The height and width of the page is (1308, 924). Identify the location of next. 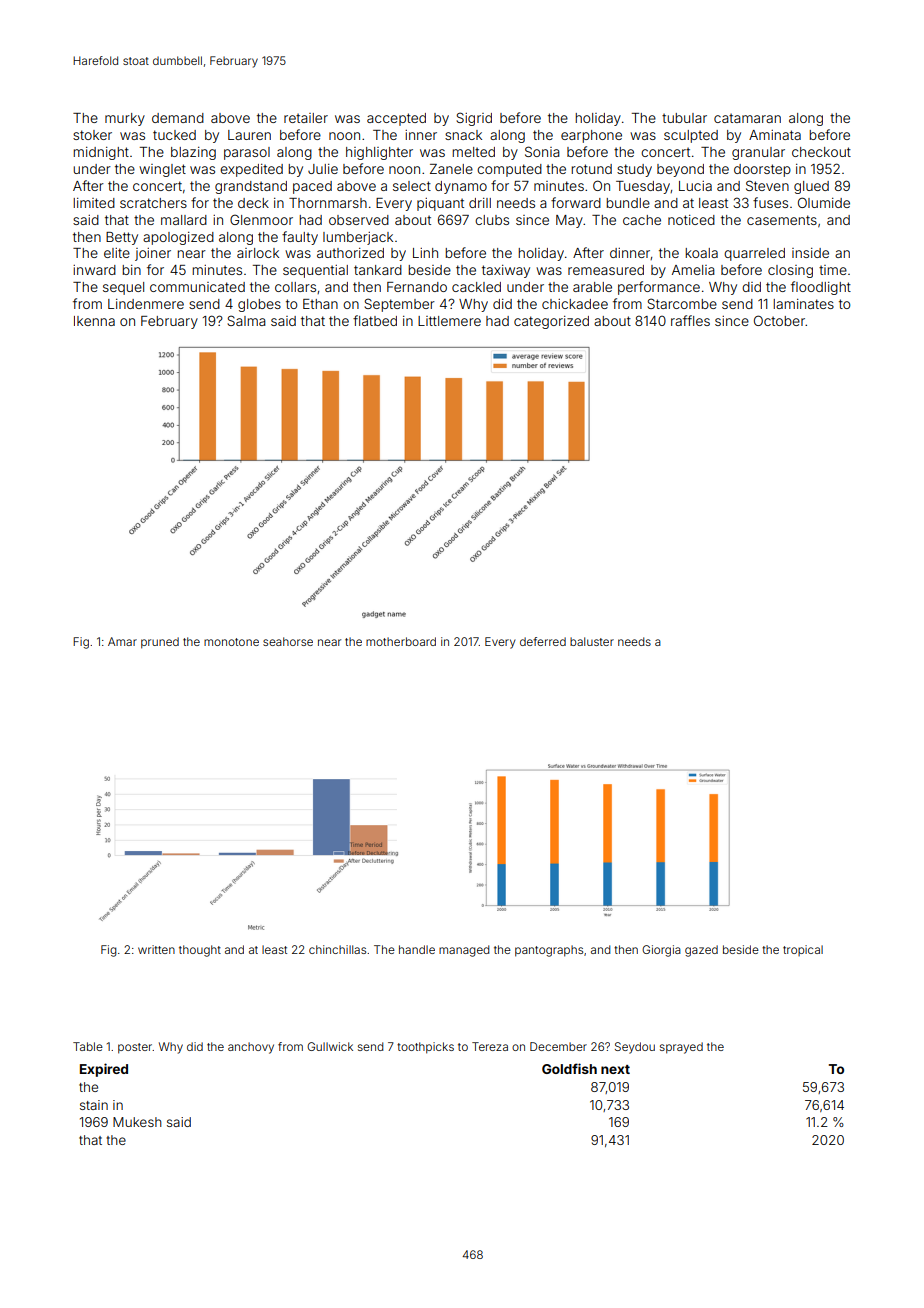
(615, 1069).
